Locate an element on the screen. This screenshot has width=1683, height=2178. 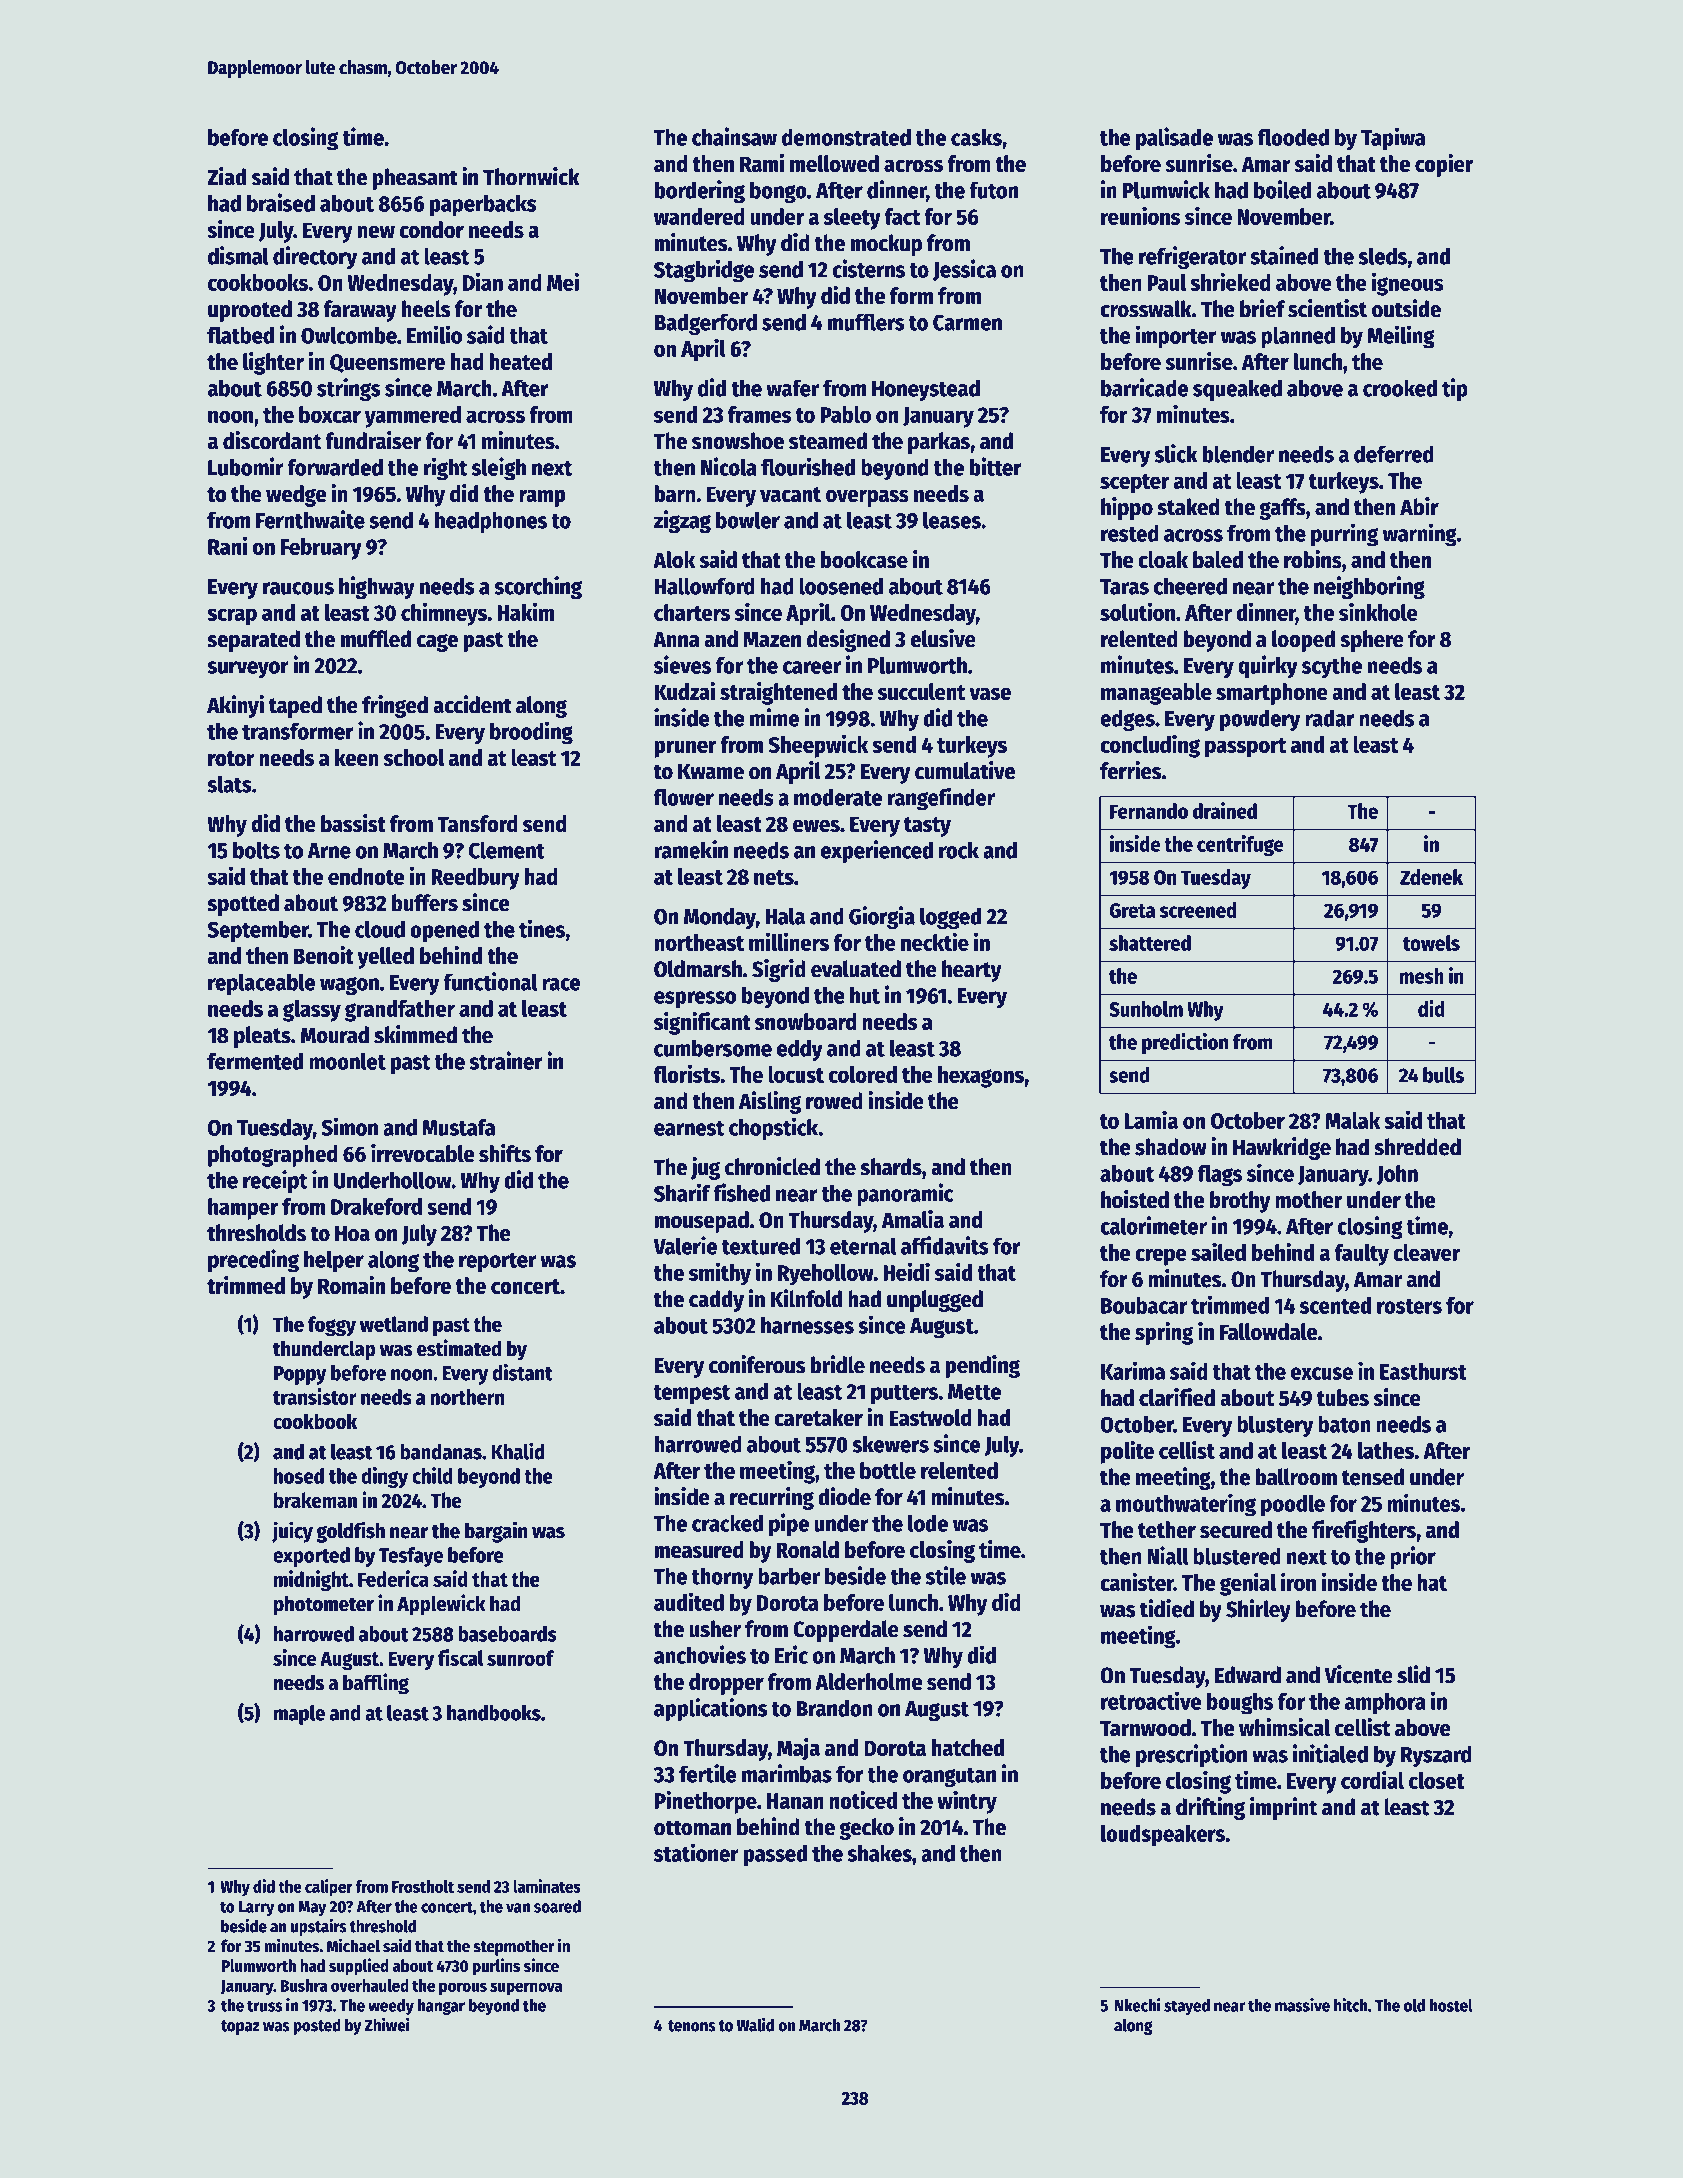
lathes is located at coordinates (1386, 1450).
